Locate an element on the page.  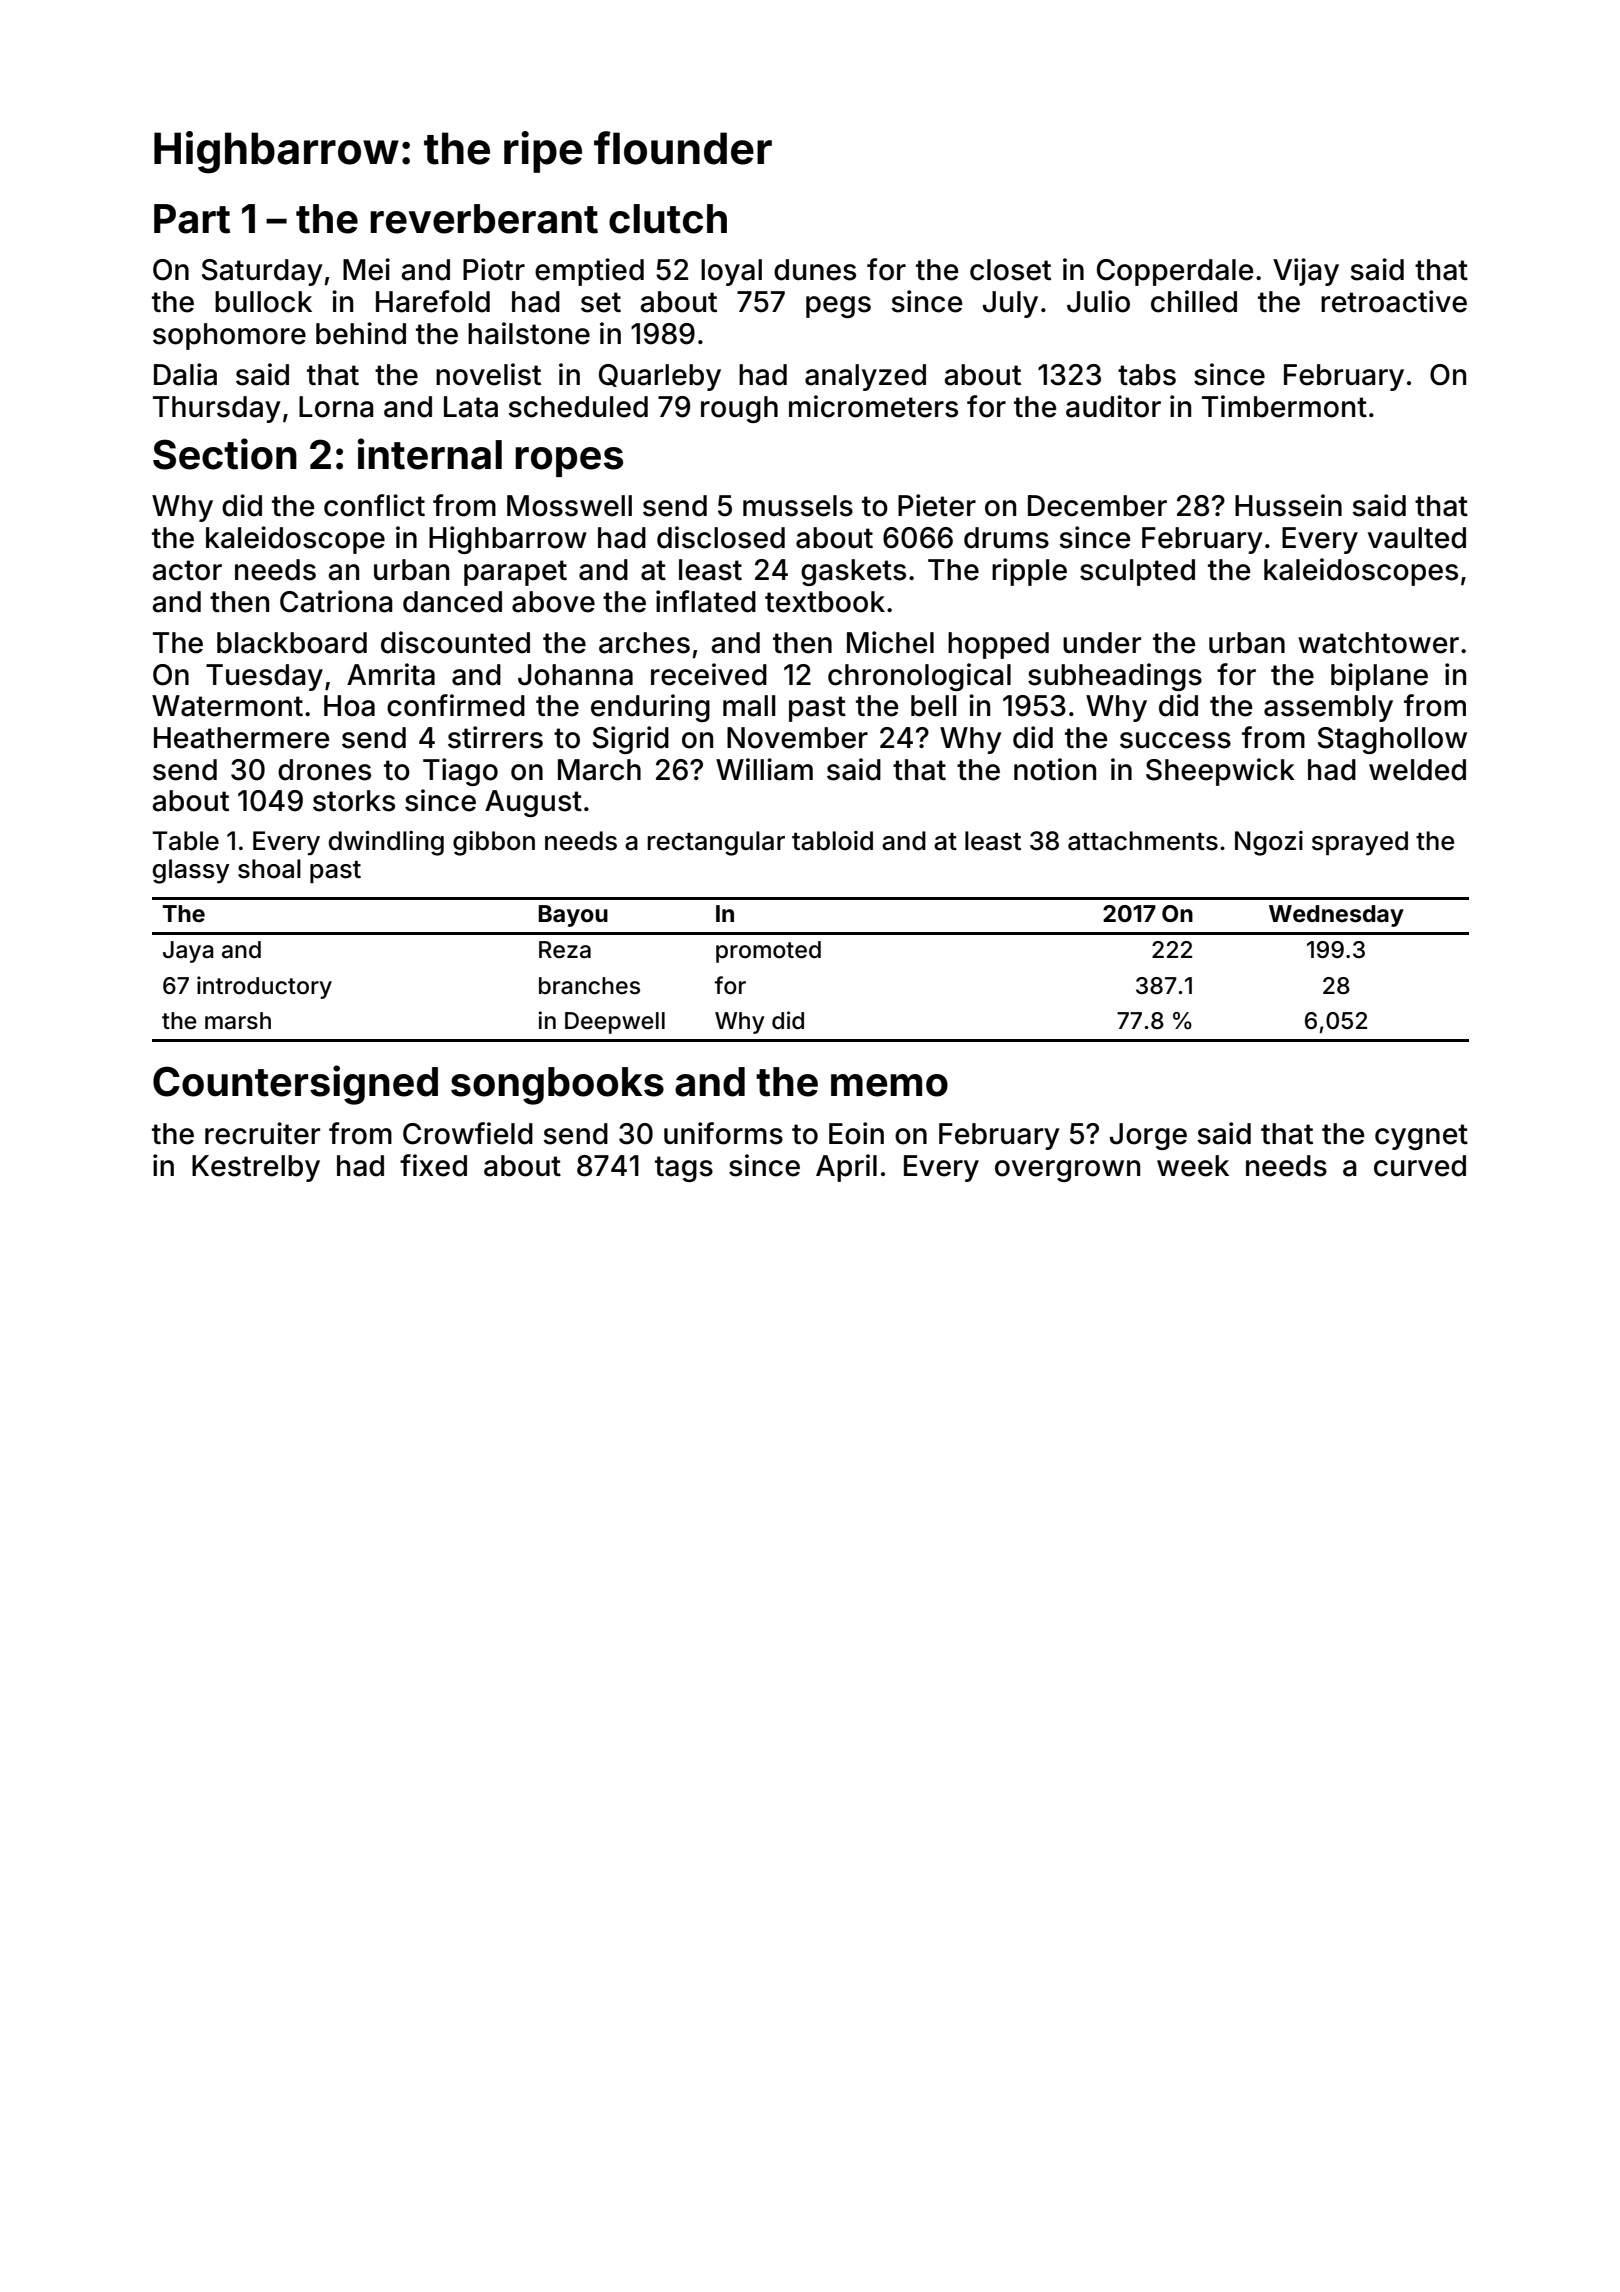
Copperdale is located at coordinates (1175, 272).
